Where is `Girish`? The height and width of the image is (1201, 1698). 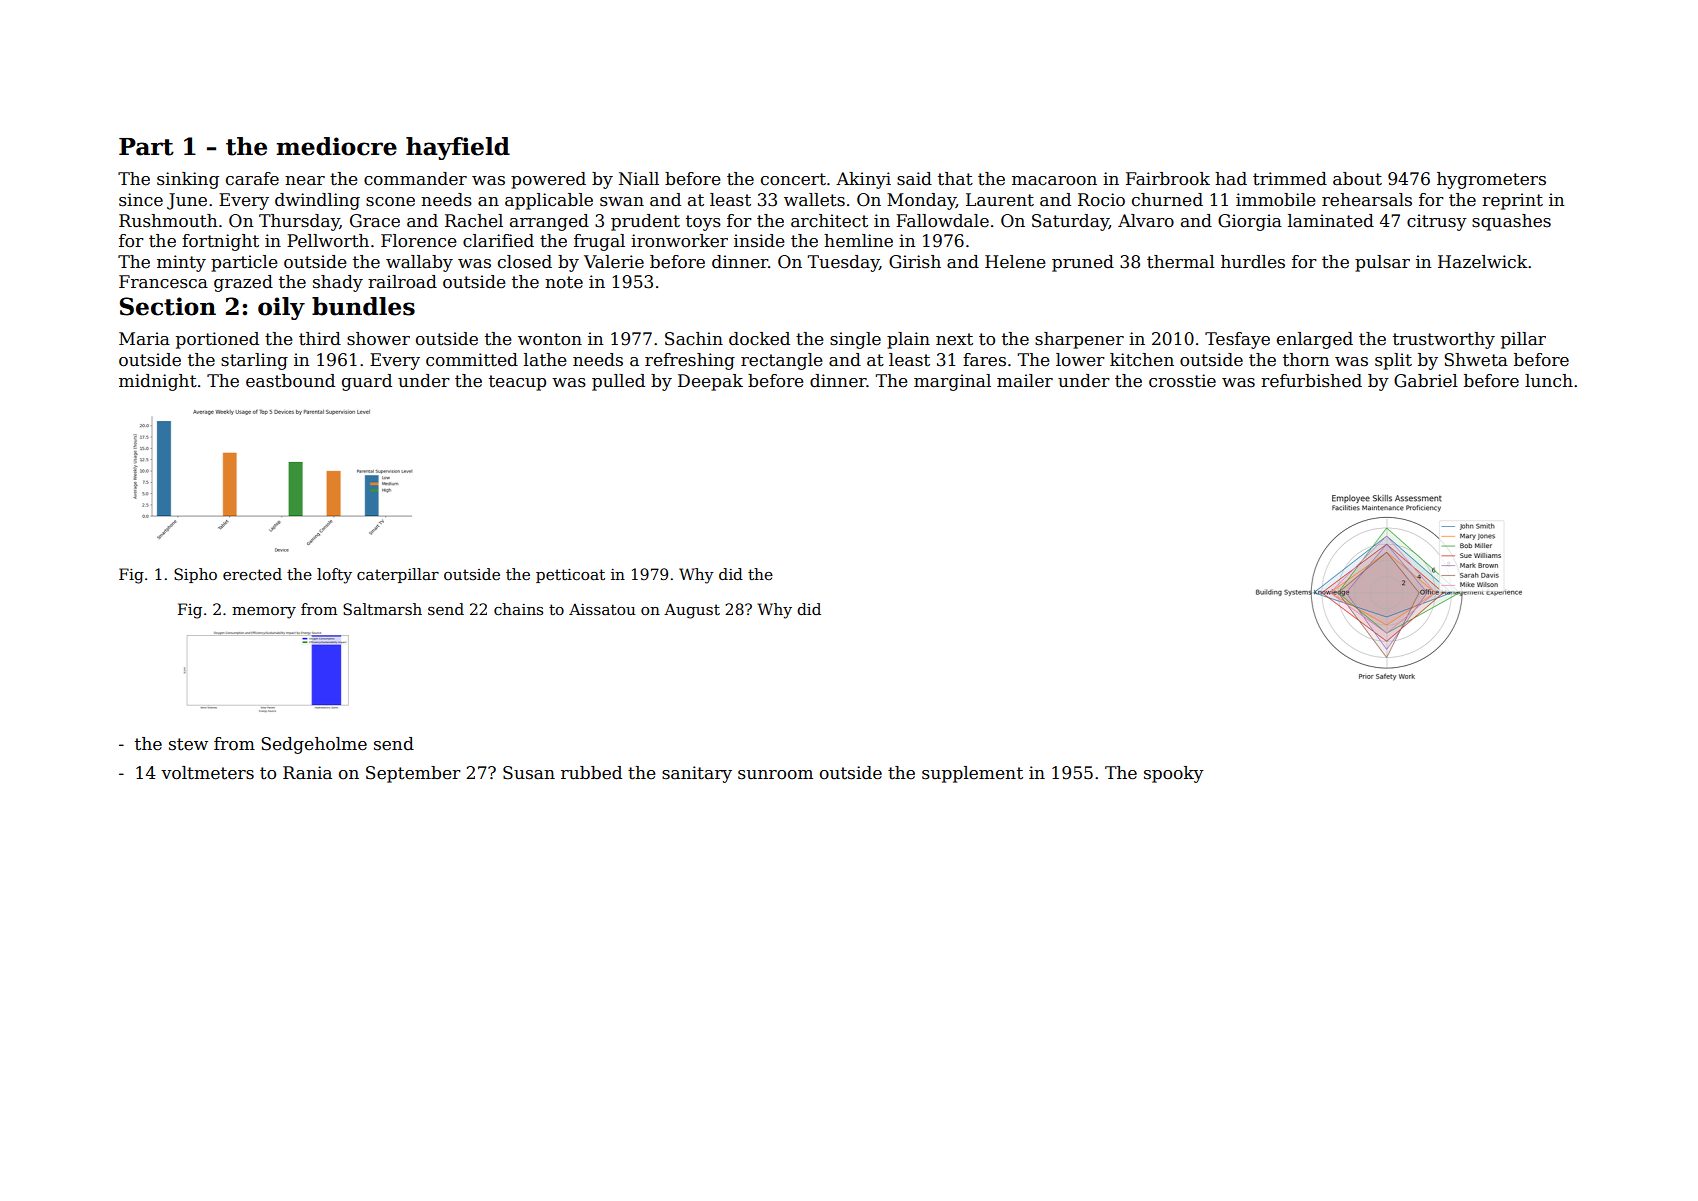 Girish is located at coordinates (915, 262).
